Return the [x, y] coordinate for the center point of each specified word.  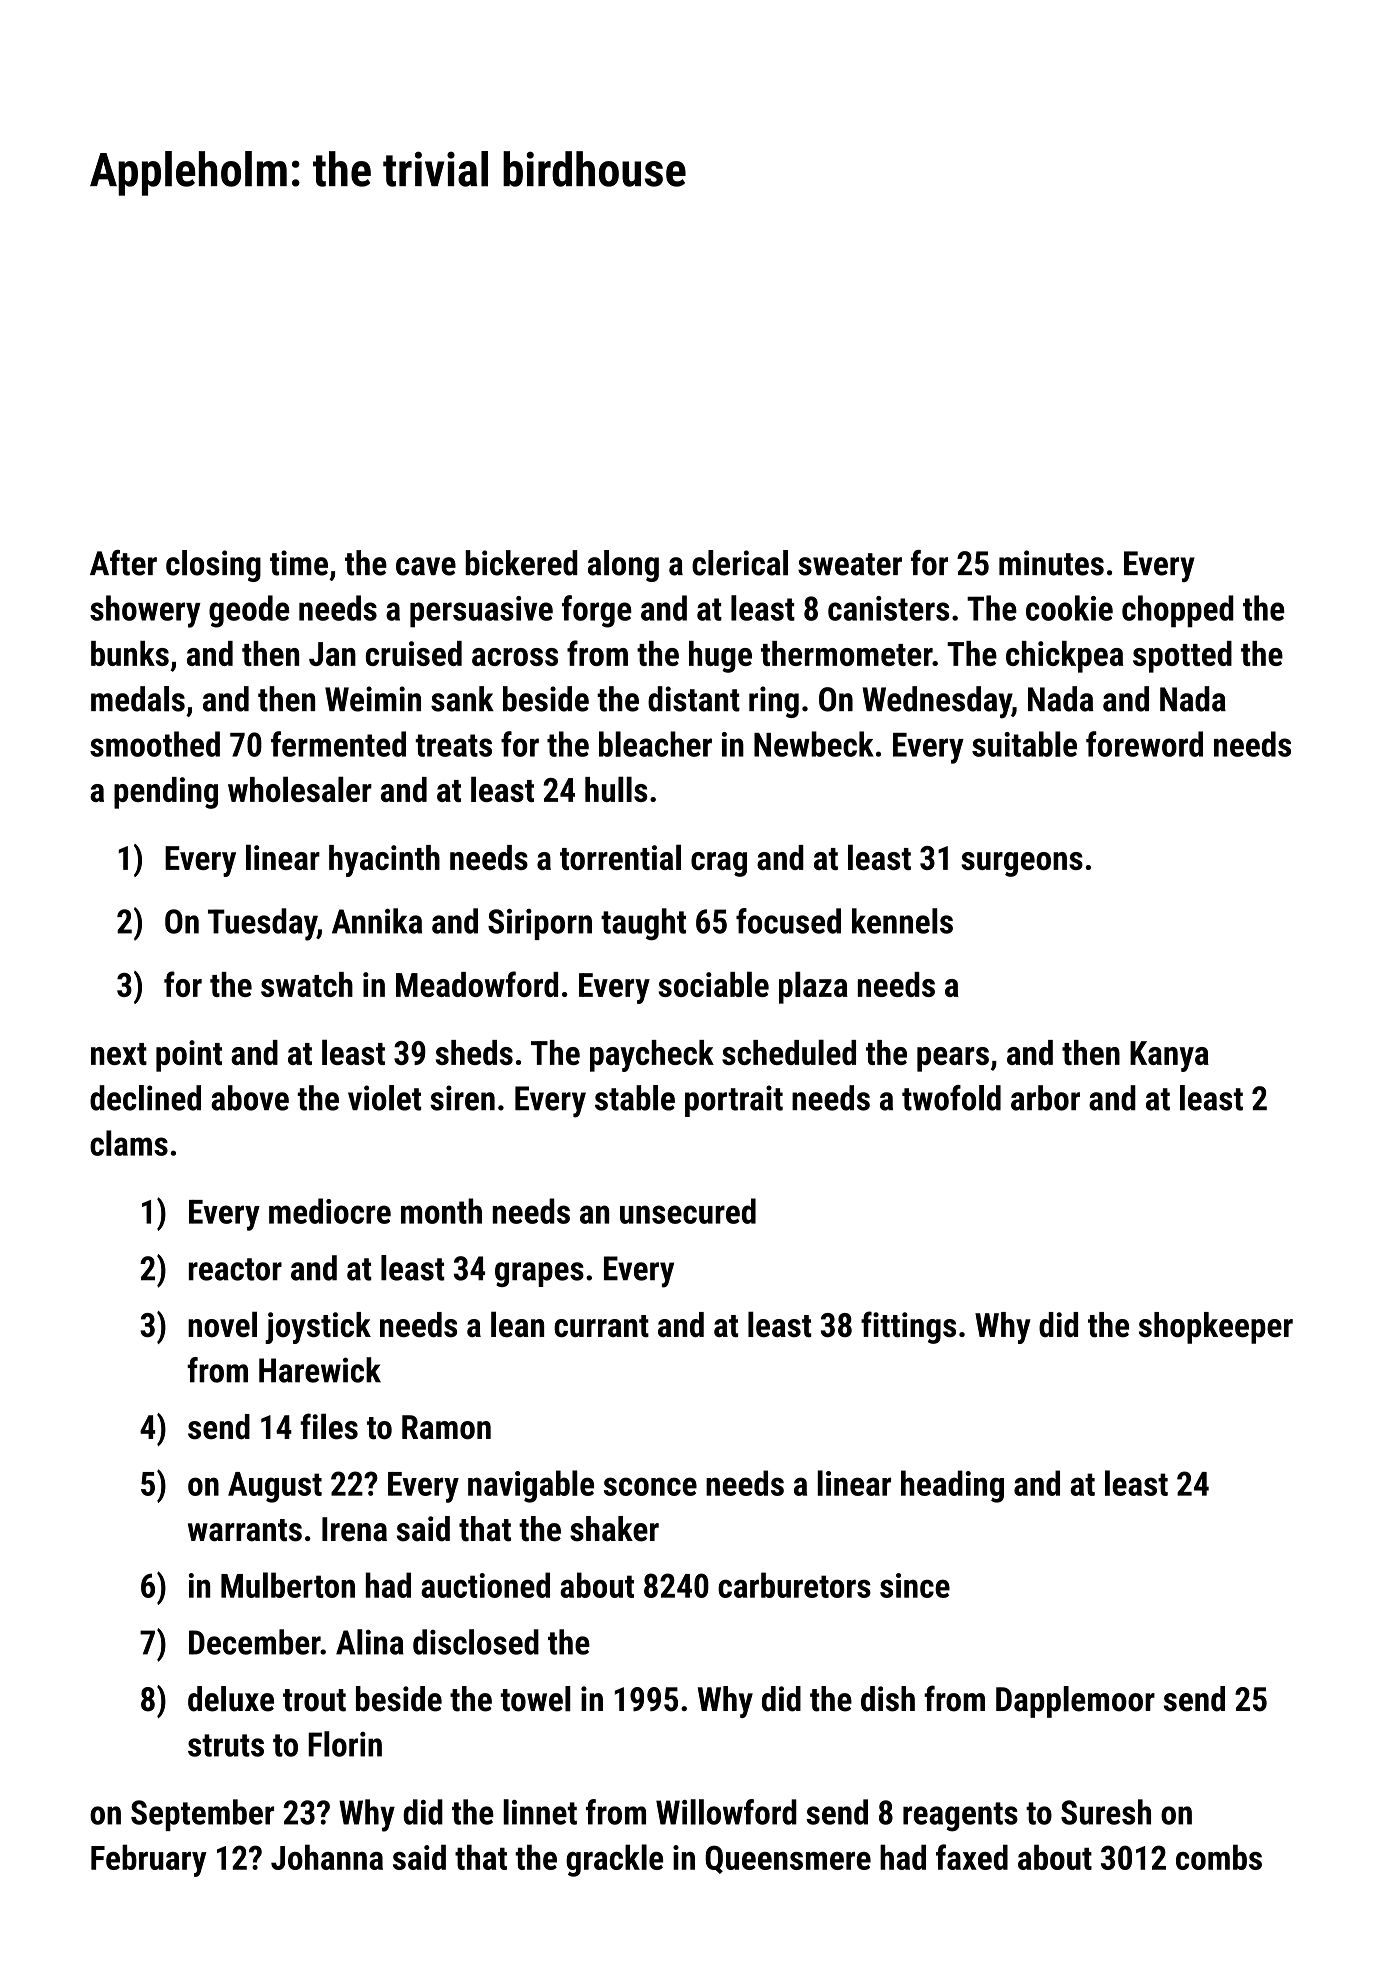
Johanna [327, 1857]
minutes [1051, 563]
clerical [740, 563]
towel [536, 1699]
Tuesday [262, 924]
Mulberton [288, 1585]
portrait [734, 1101]
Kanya [1169, 1056]
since [915, 1585]
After [123, 563]
